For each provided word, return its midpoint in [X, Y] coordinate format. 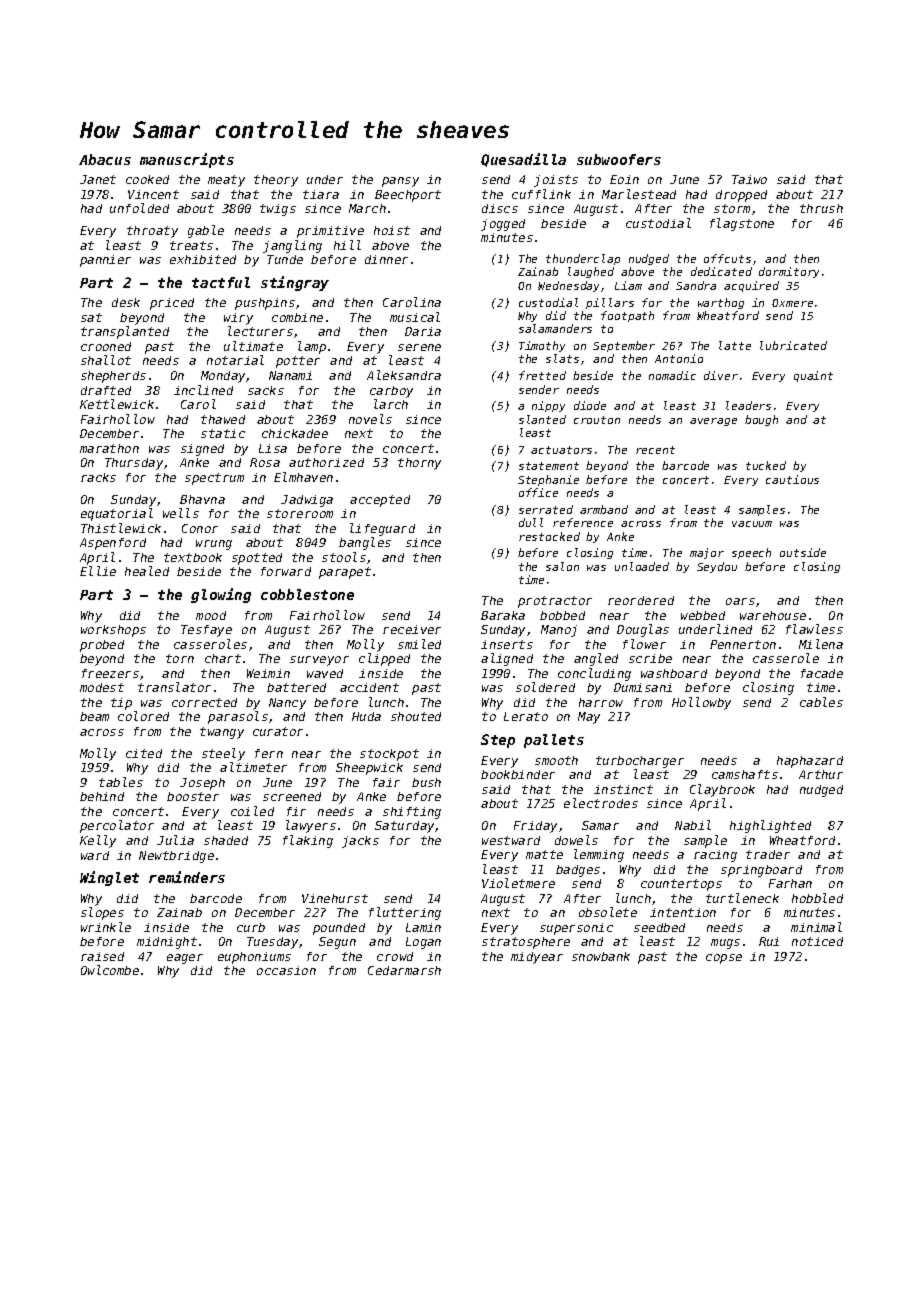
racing [715, 856]
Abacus [105, 159]
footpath [627, 316]
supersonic [576, 929]
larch [391, 404]
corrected [204, 702]
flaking [308, 841]
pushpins [265, 304]
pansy [400, 182]
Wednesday [568, 286]
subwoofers [619, 159]
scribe [650, 658]
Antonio [679, 358]
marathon [109, 448]
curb [251, 927]
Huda [366, 716]
